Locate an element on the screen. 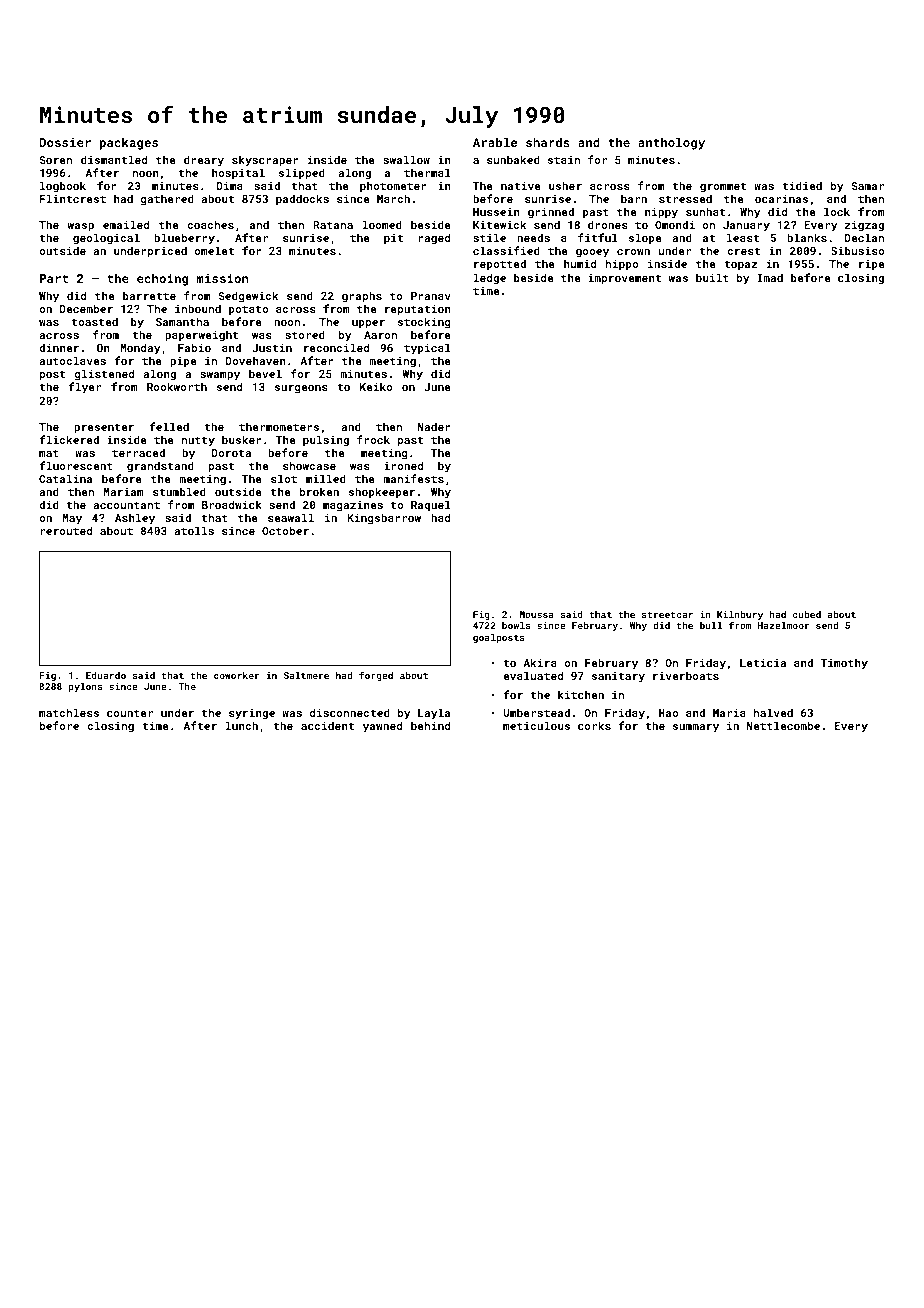 Image resolution: width=924 pixels, height=1308 pixels. atolls is located at coordinates (194, 530).
